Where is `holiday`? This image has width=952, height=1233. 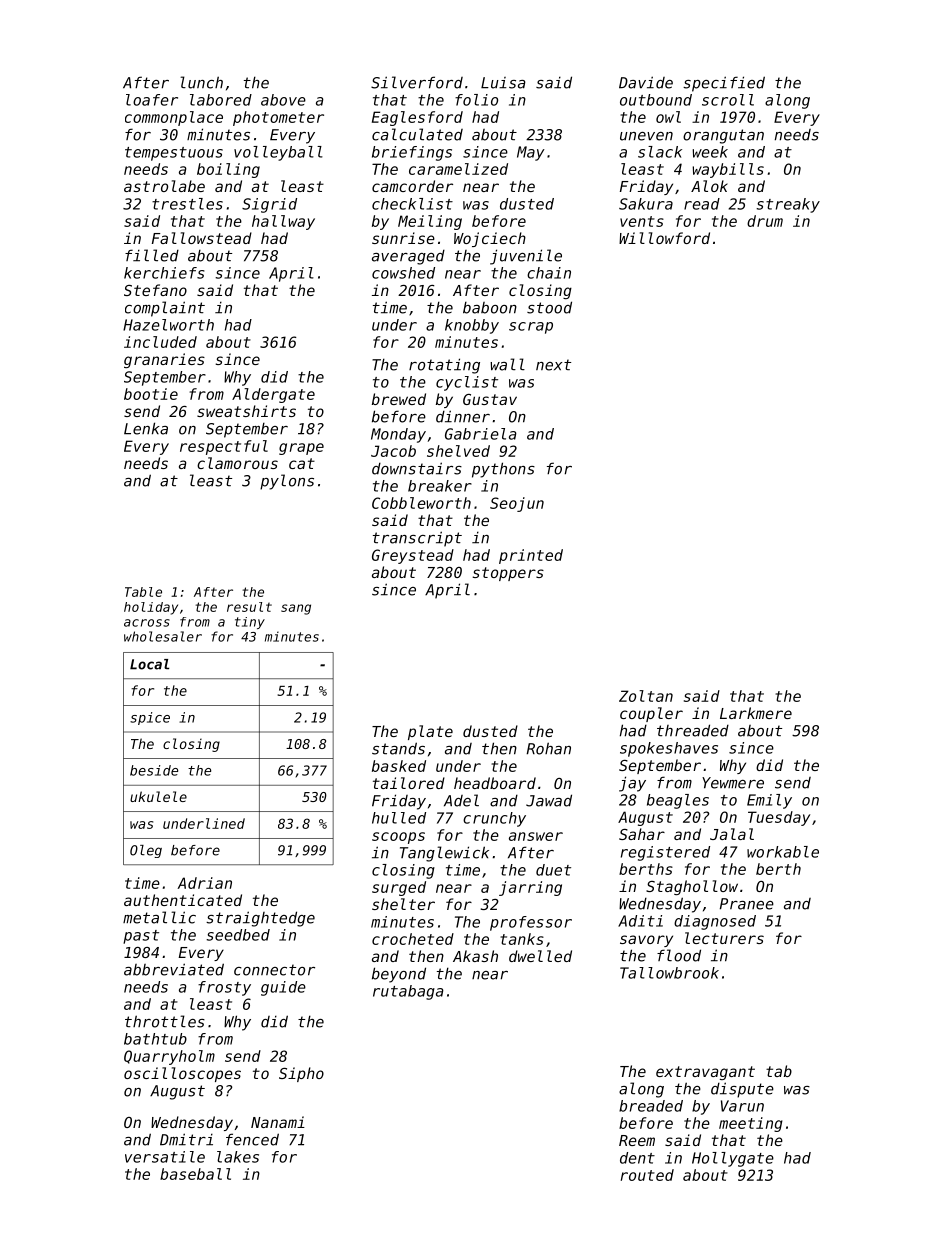 holiday is located at coordinates (151, 608).
